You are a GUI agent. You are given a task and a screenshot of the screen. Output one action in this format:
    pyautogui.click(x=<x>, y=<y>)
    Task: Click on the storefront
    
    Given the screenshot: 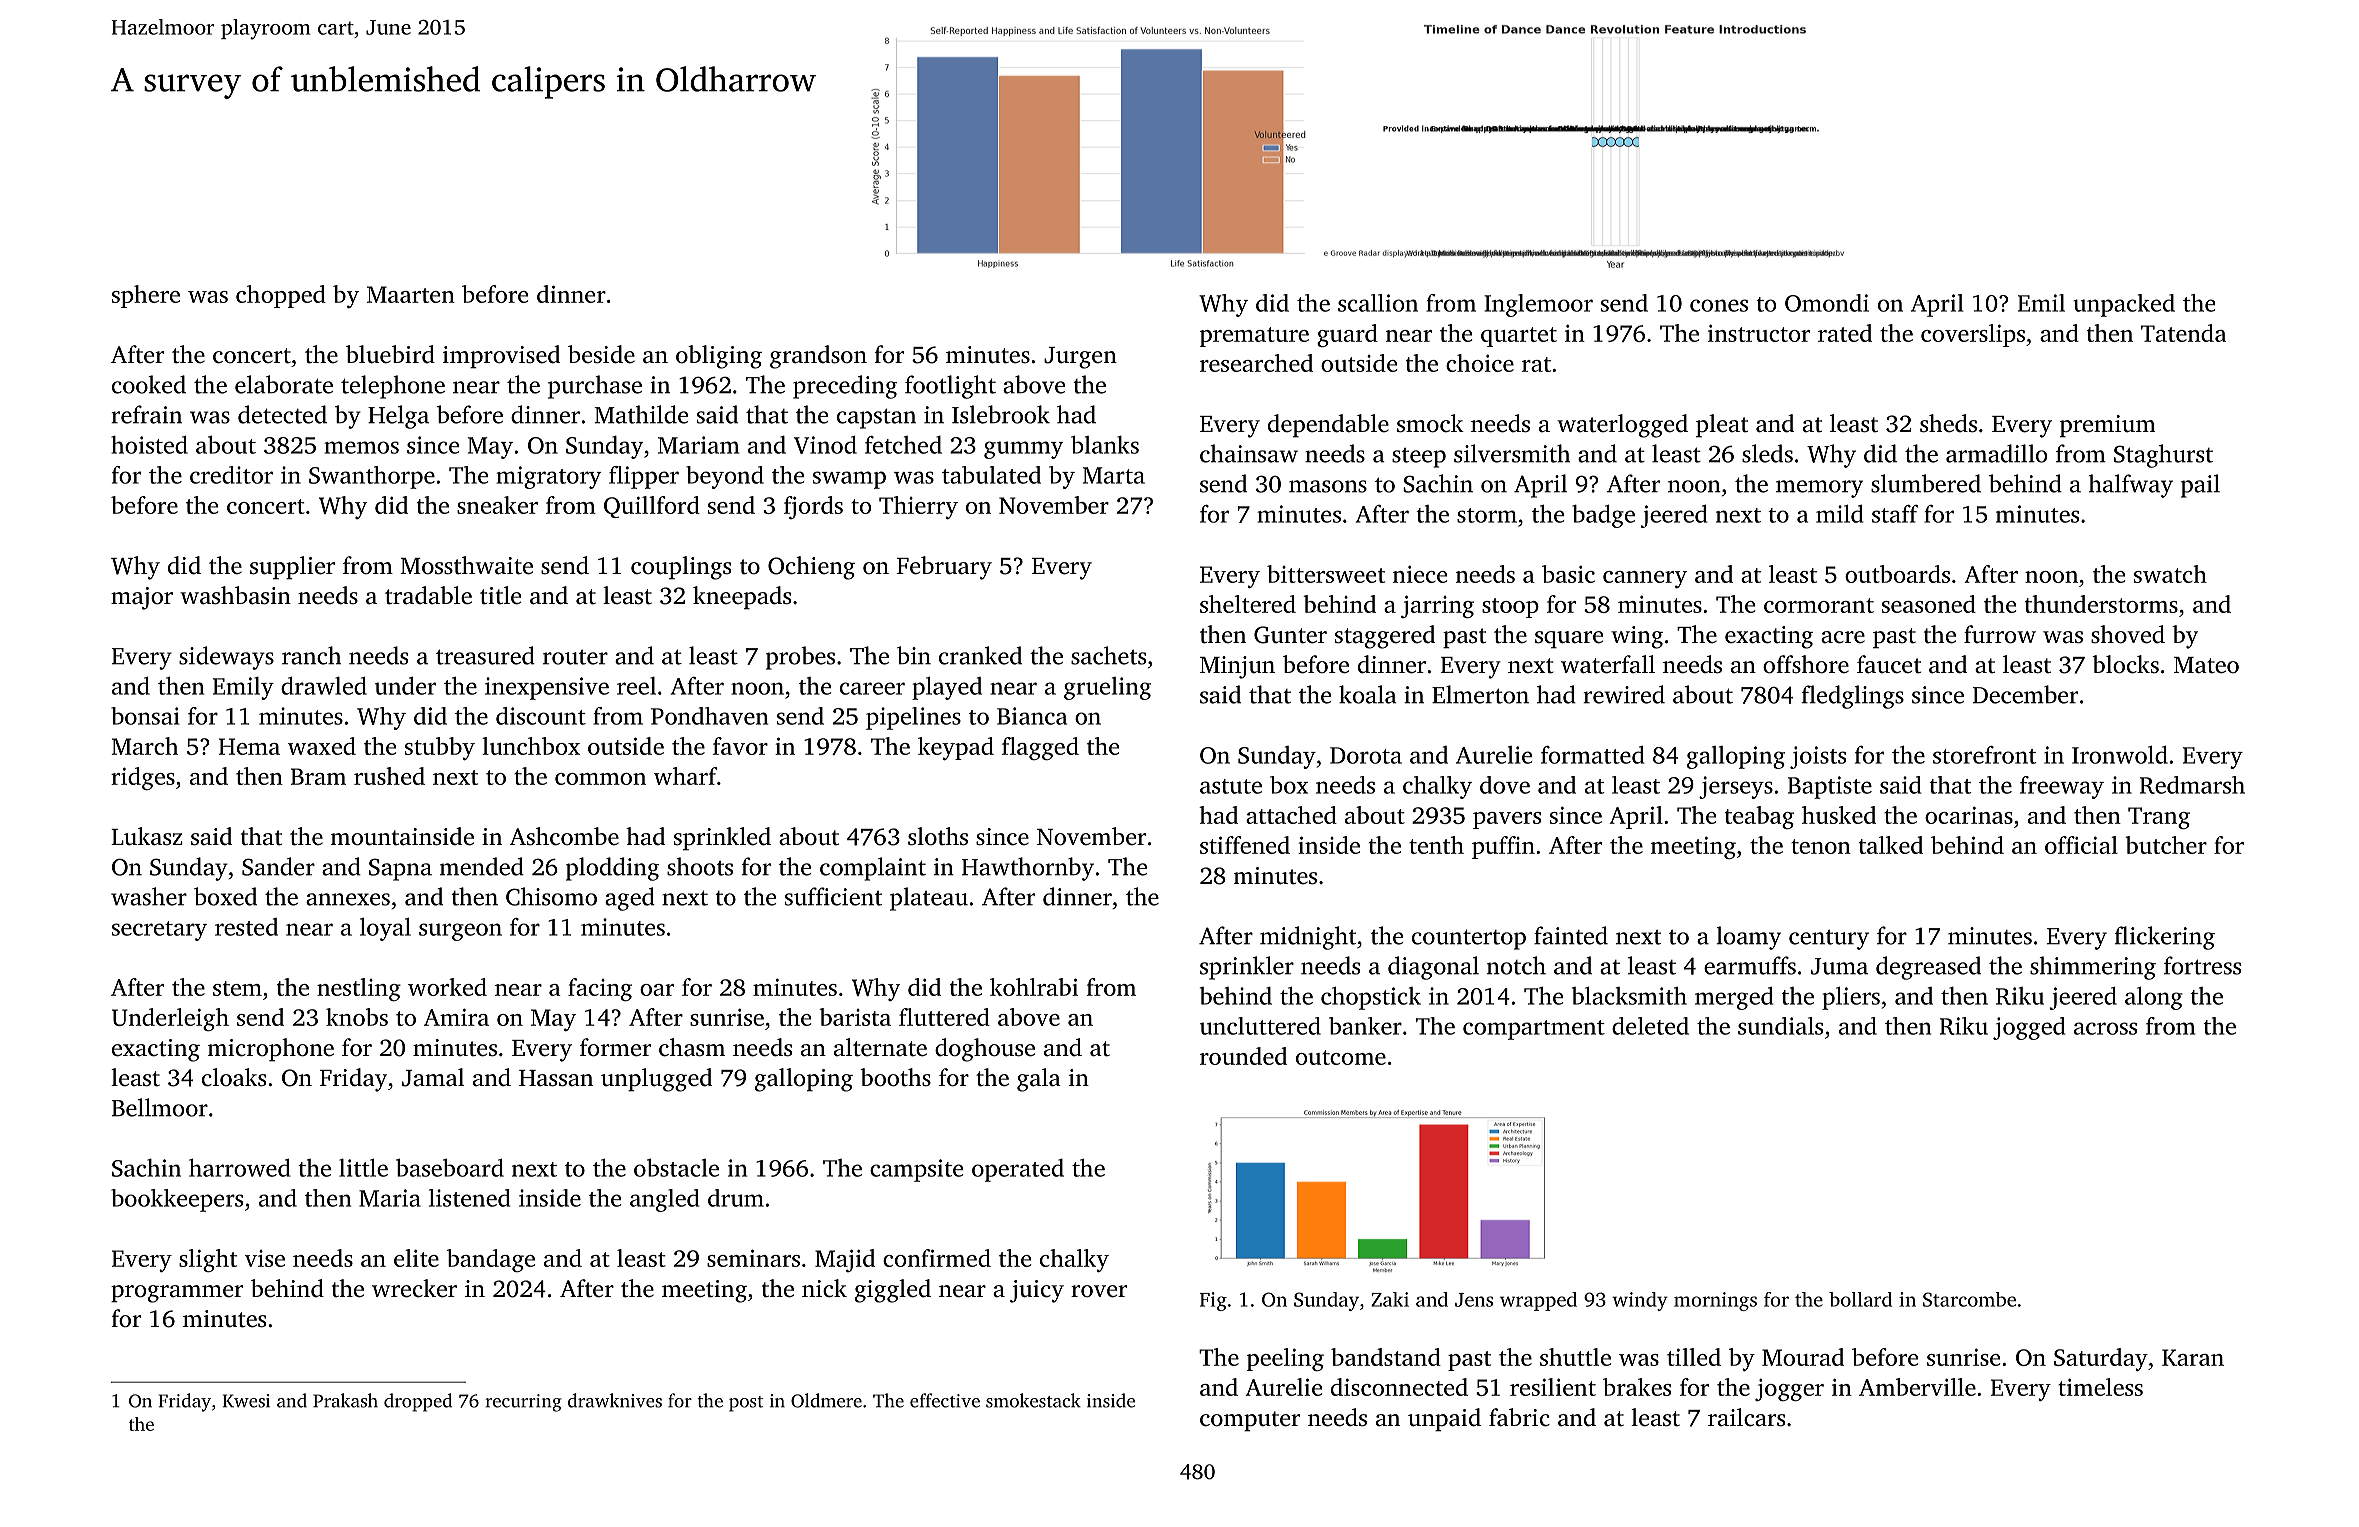 What is the action you would take?
    pyautogui.click(x=1984, y=755)
